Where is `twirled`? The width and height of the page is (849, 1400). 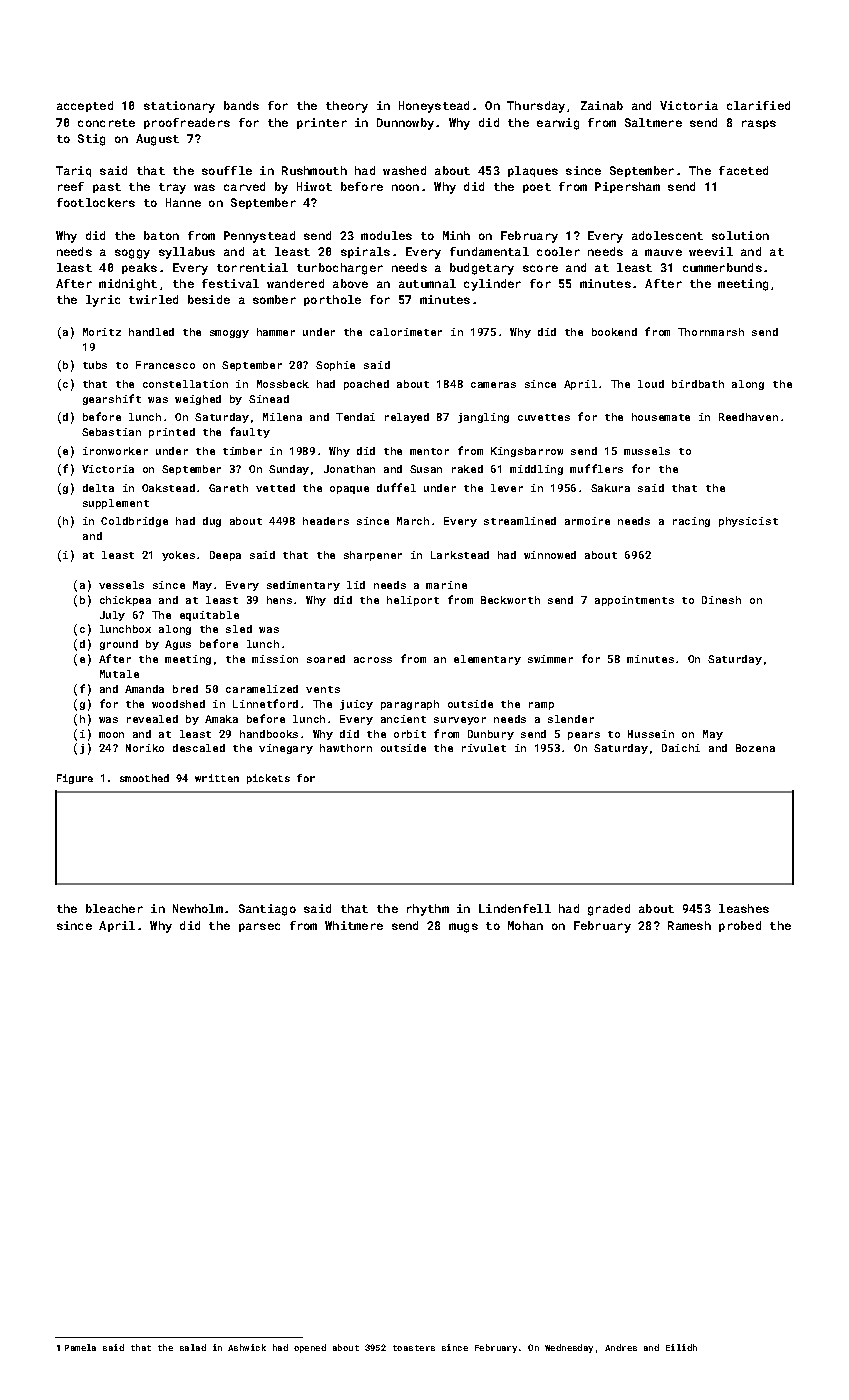 twirled is located at coordinates (153, 299).
